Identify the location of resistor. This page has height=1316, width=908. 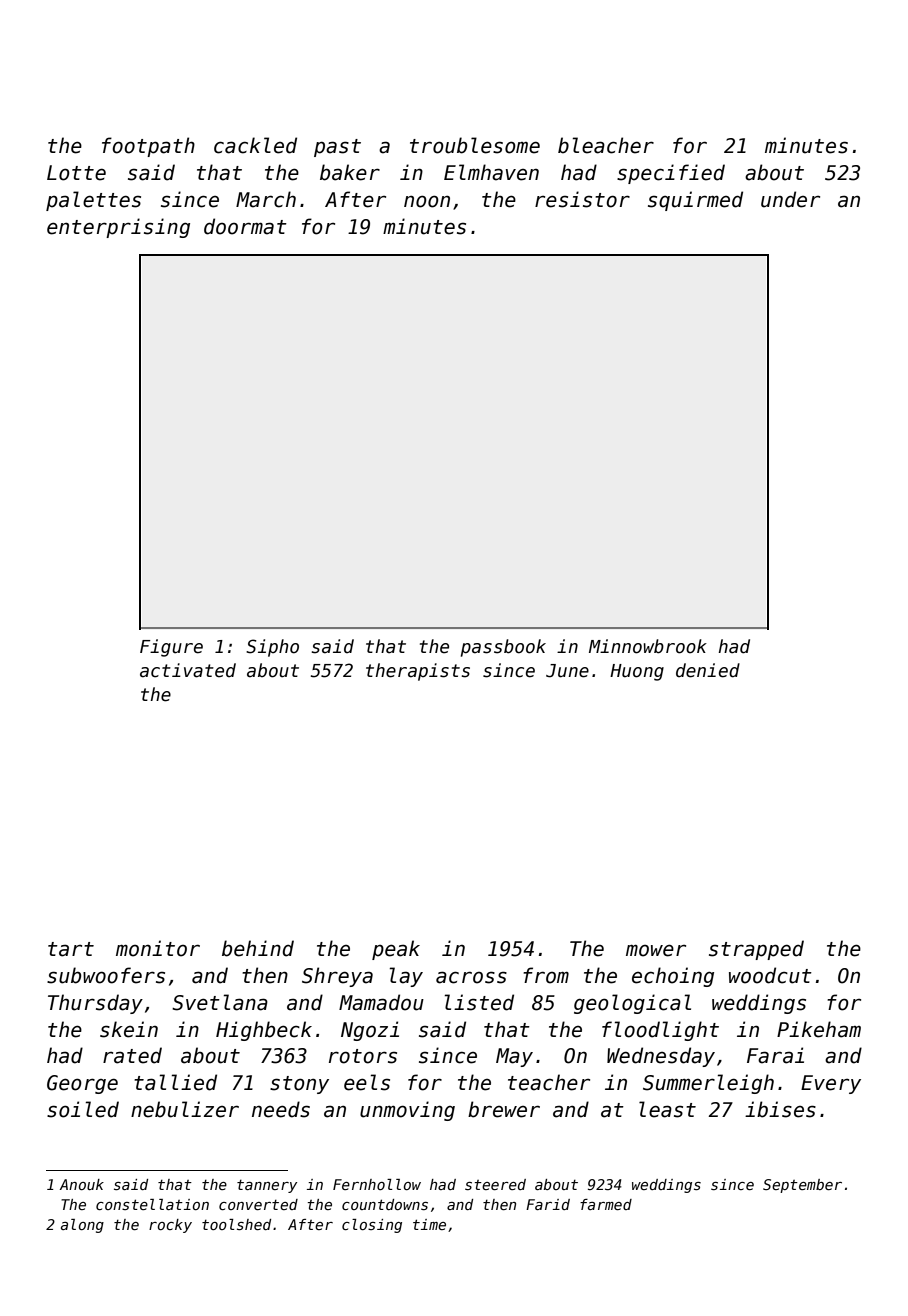
(582, 199).
